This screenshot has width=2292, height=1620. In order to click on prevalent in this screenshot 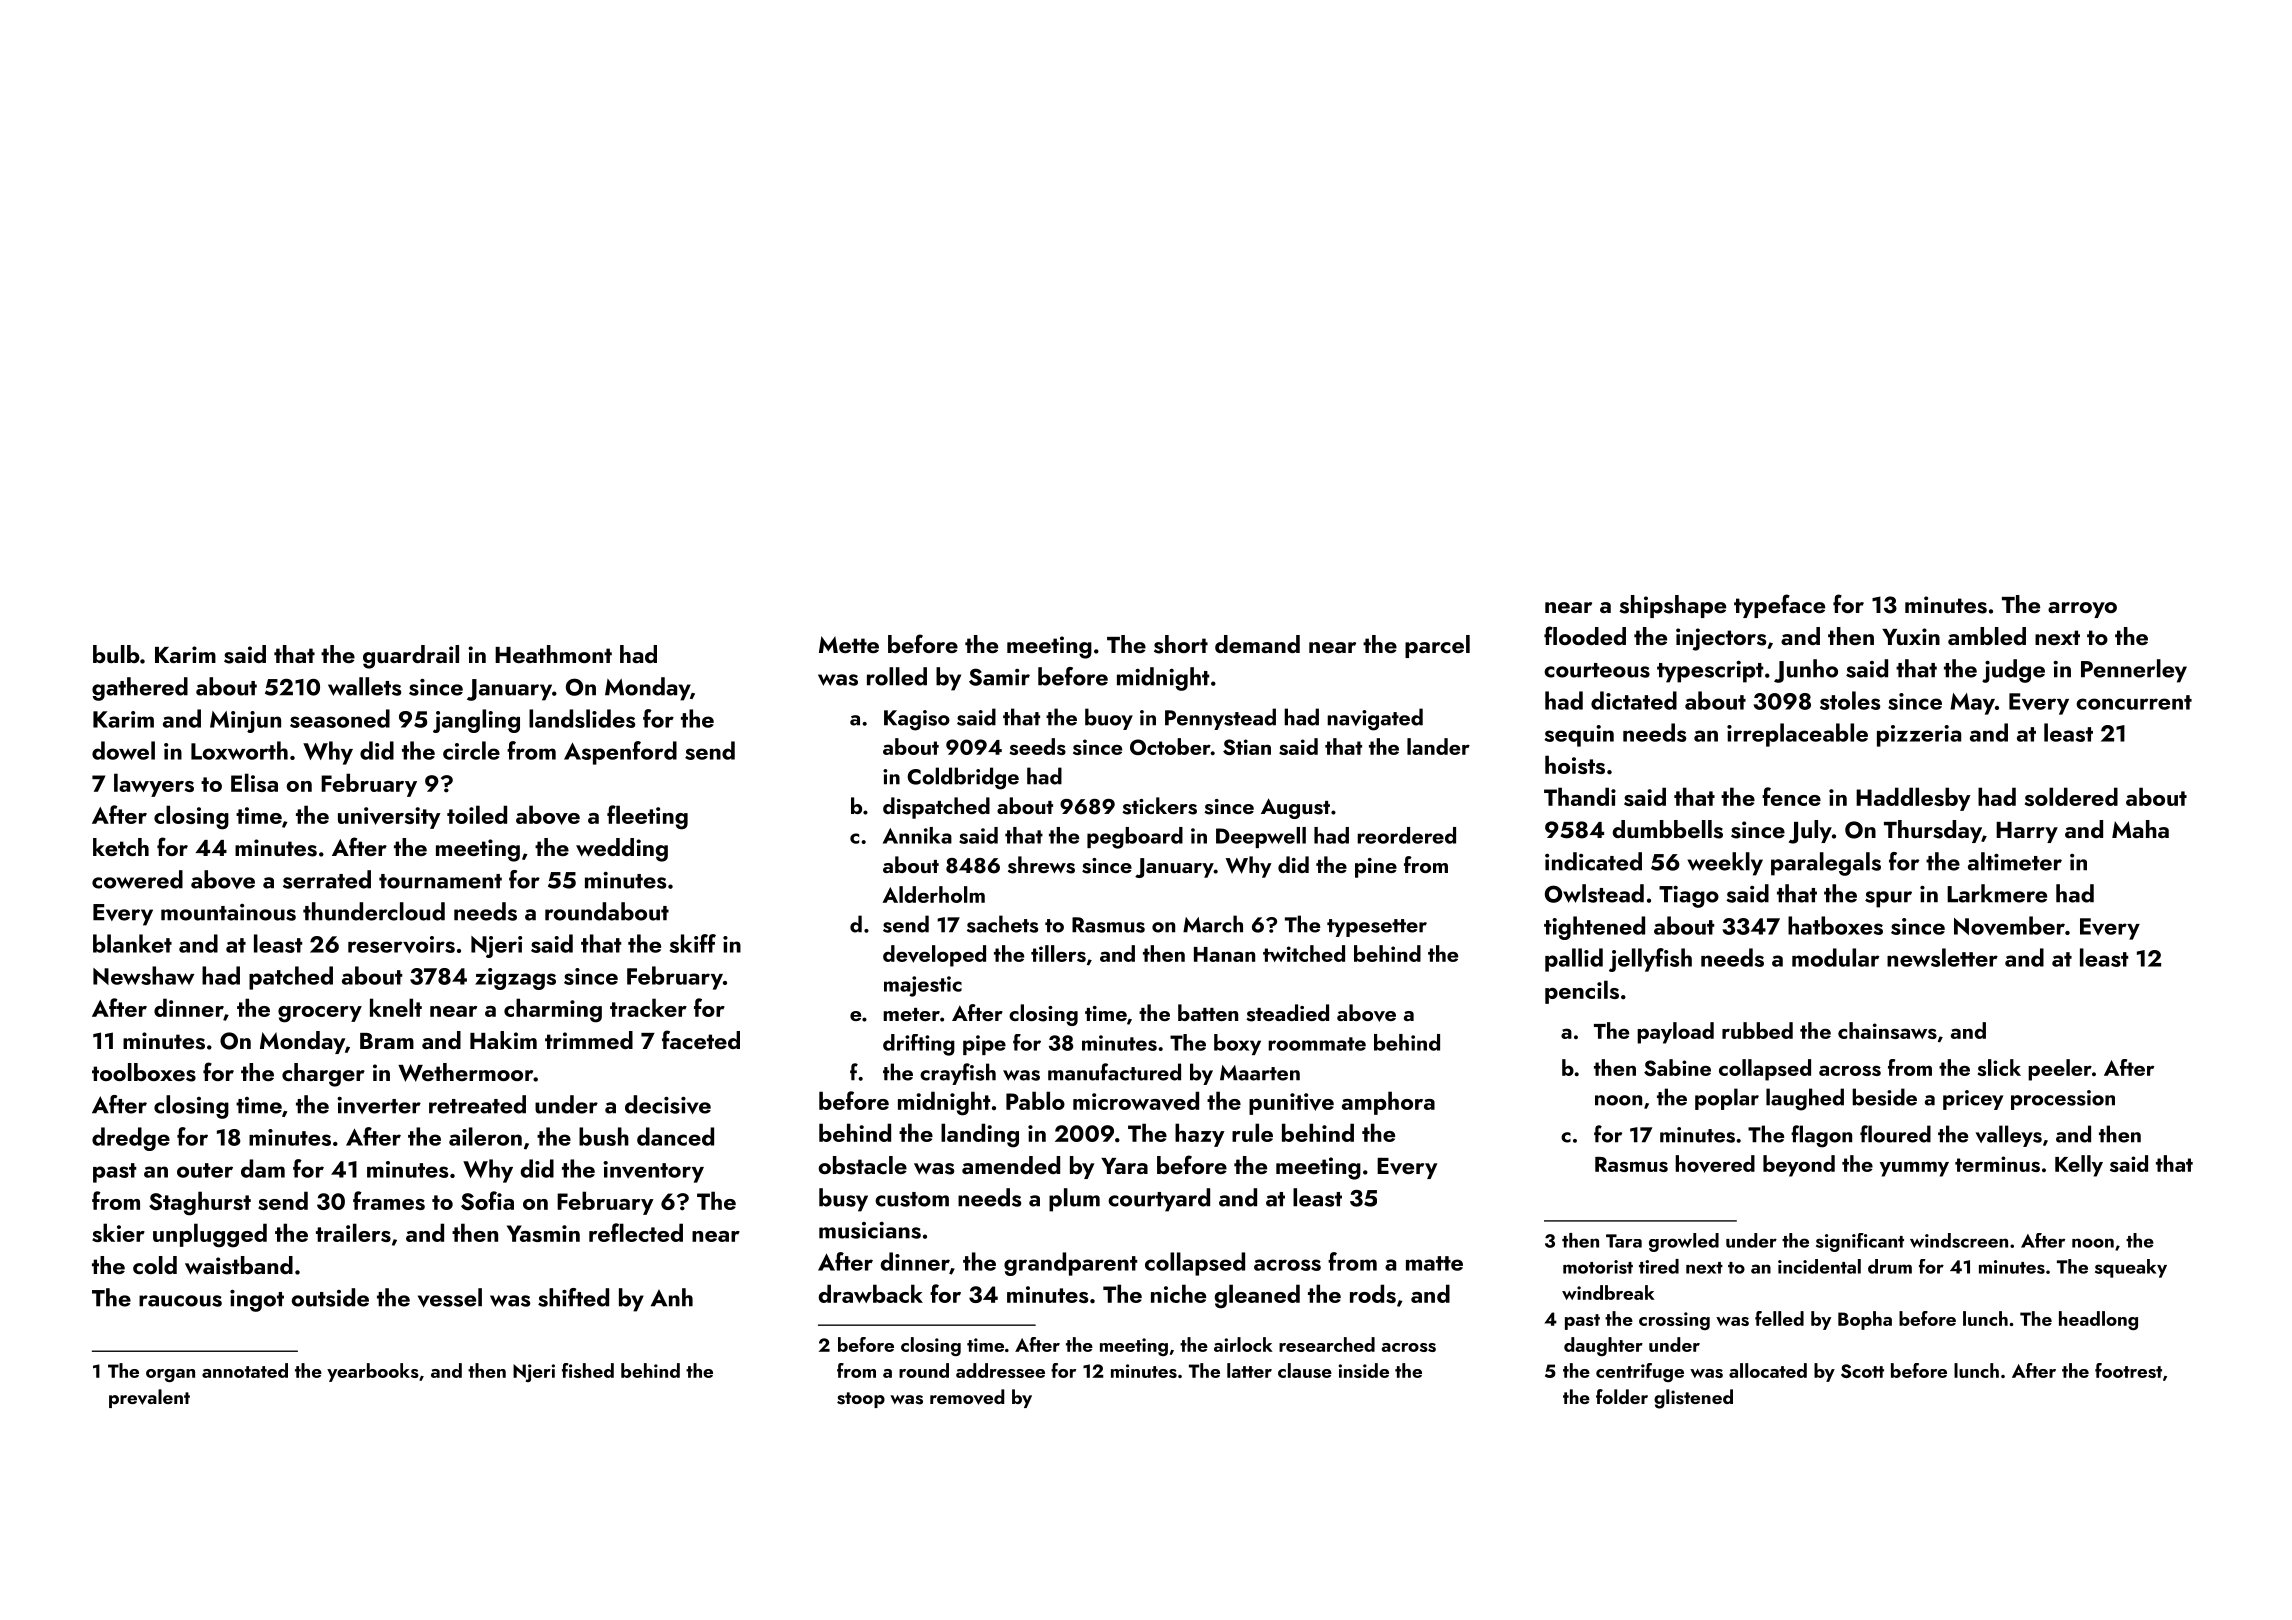, I will do `click(149, 1398)`.
